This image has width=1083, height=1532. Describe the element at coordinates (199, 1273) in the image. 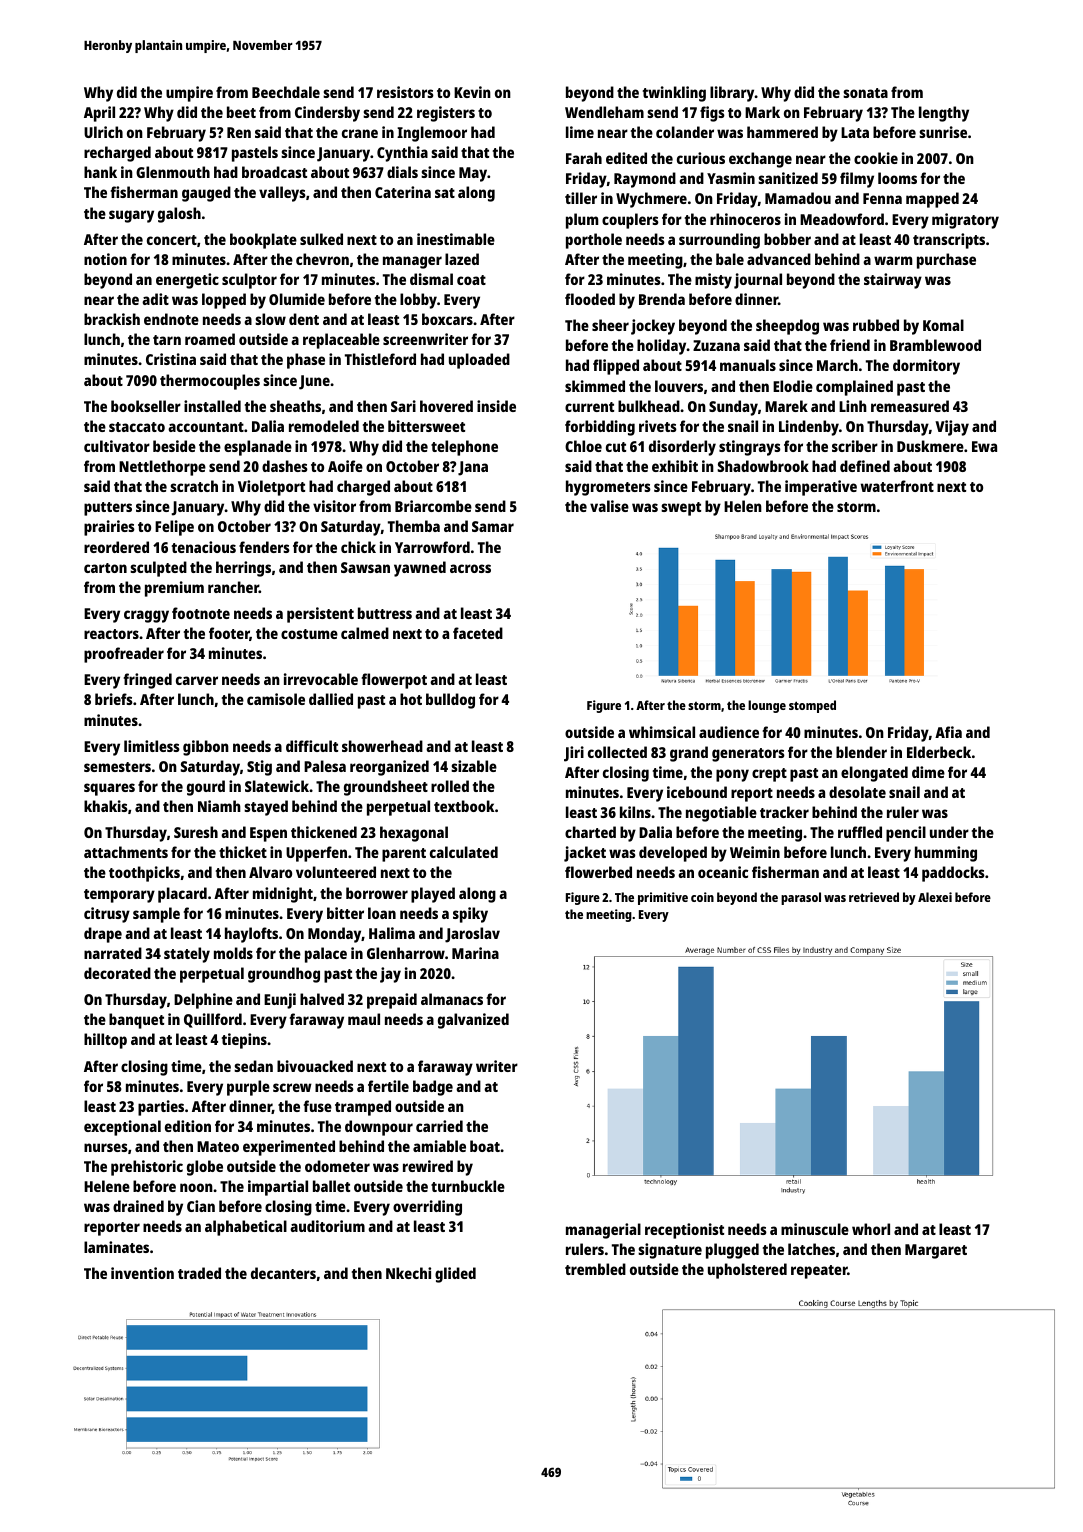

I see `traded` at that location.
